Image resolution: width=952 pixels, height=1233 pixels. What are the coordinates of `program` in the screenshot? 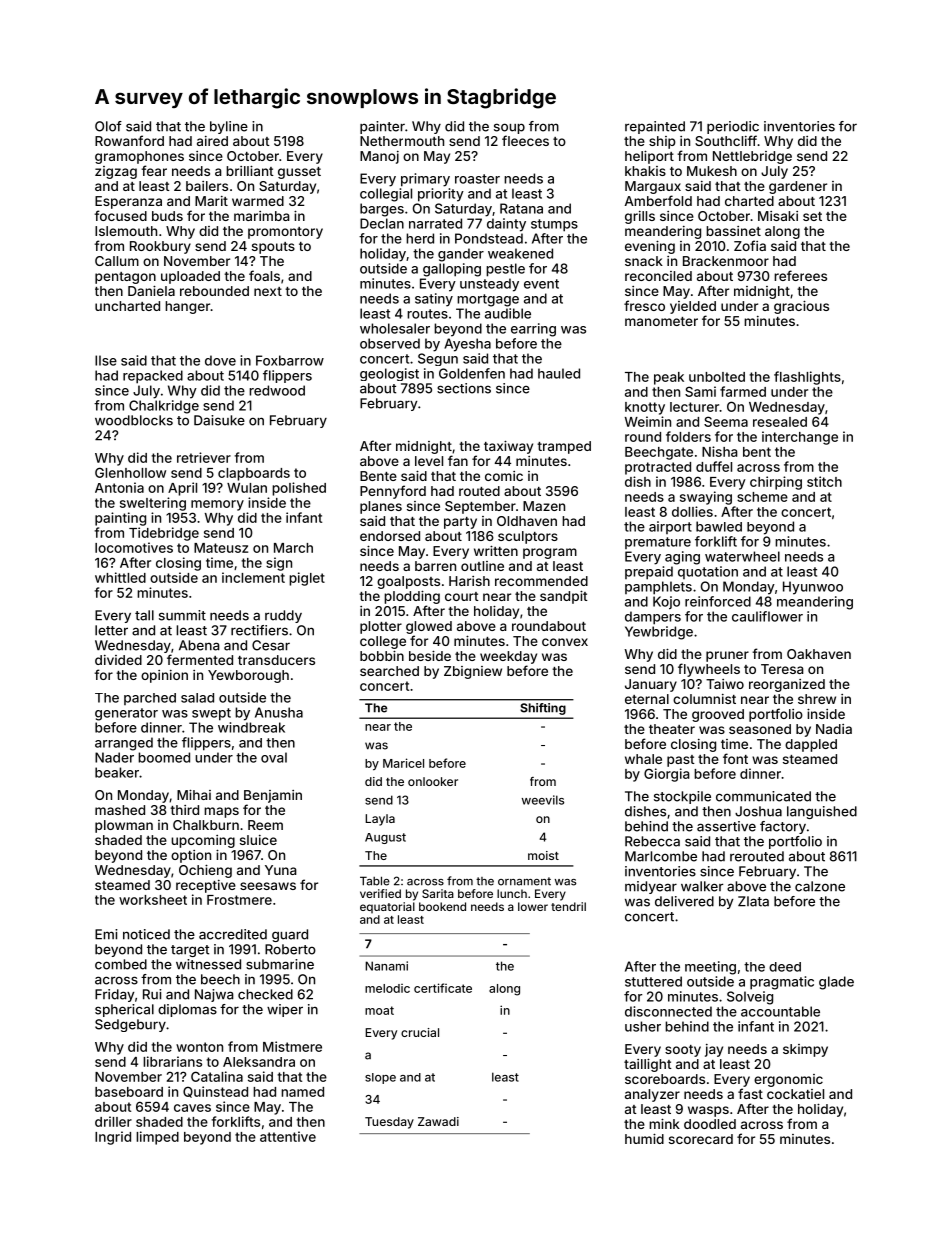 It's located at (550, 553).
